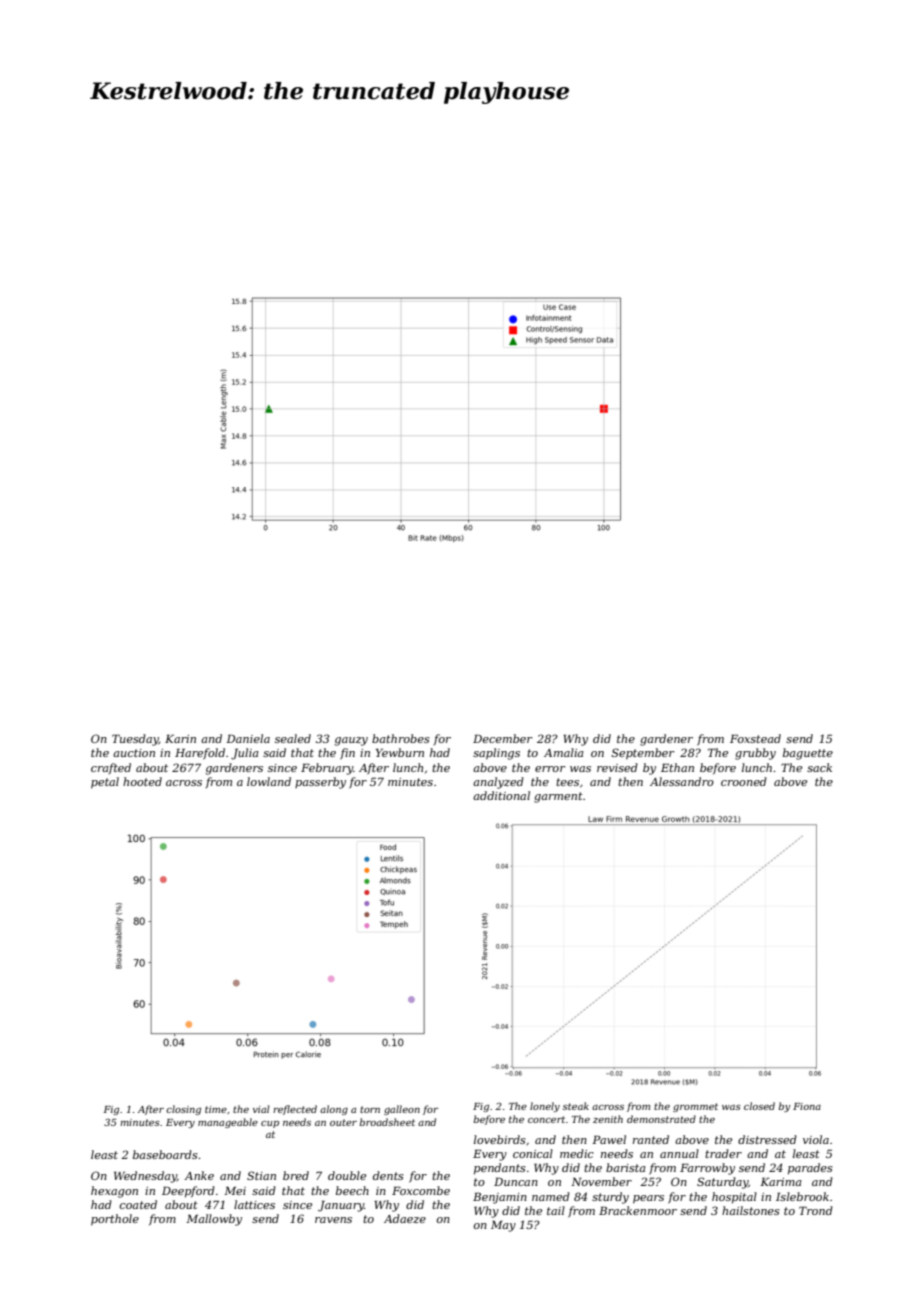 The width and height of the document is (924, 1308). What do you see at coordinates (269, 781) in the document?
I see `lowland` at bounding box center [269, 781].
